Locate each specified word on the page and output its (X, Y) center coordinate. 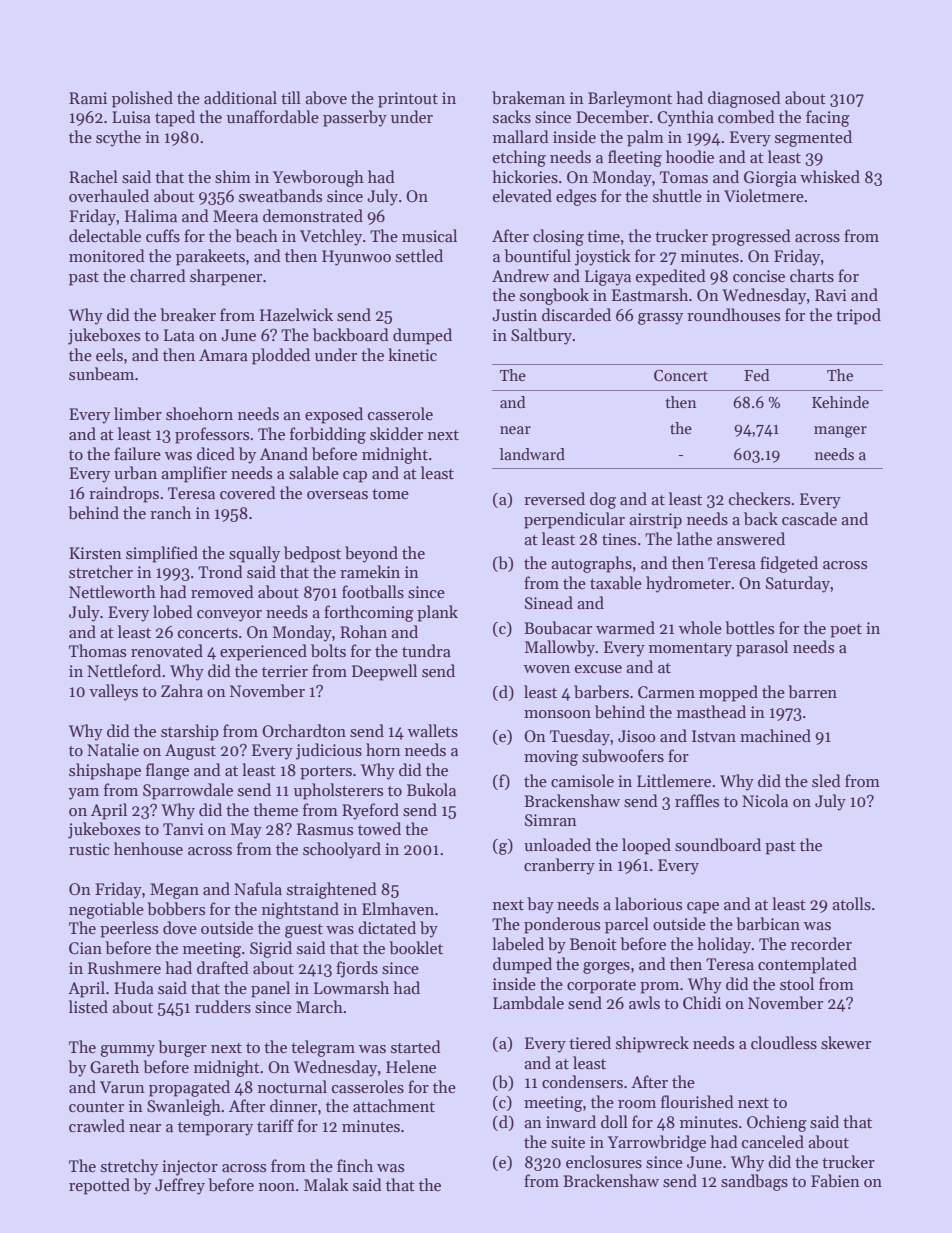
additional (240, 97)
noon (277, 1187)
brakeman (528, 97)
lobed (173, 611)
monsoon (557, 714)
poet (846, 631)
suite (568, 1142)
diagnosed (744, 99)
